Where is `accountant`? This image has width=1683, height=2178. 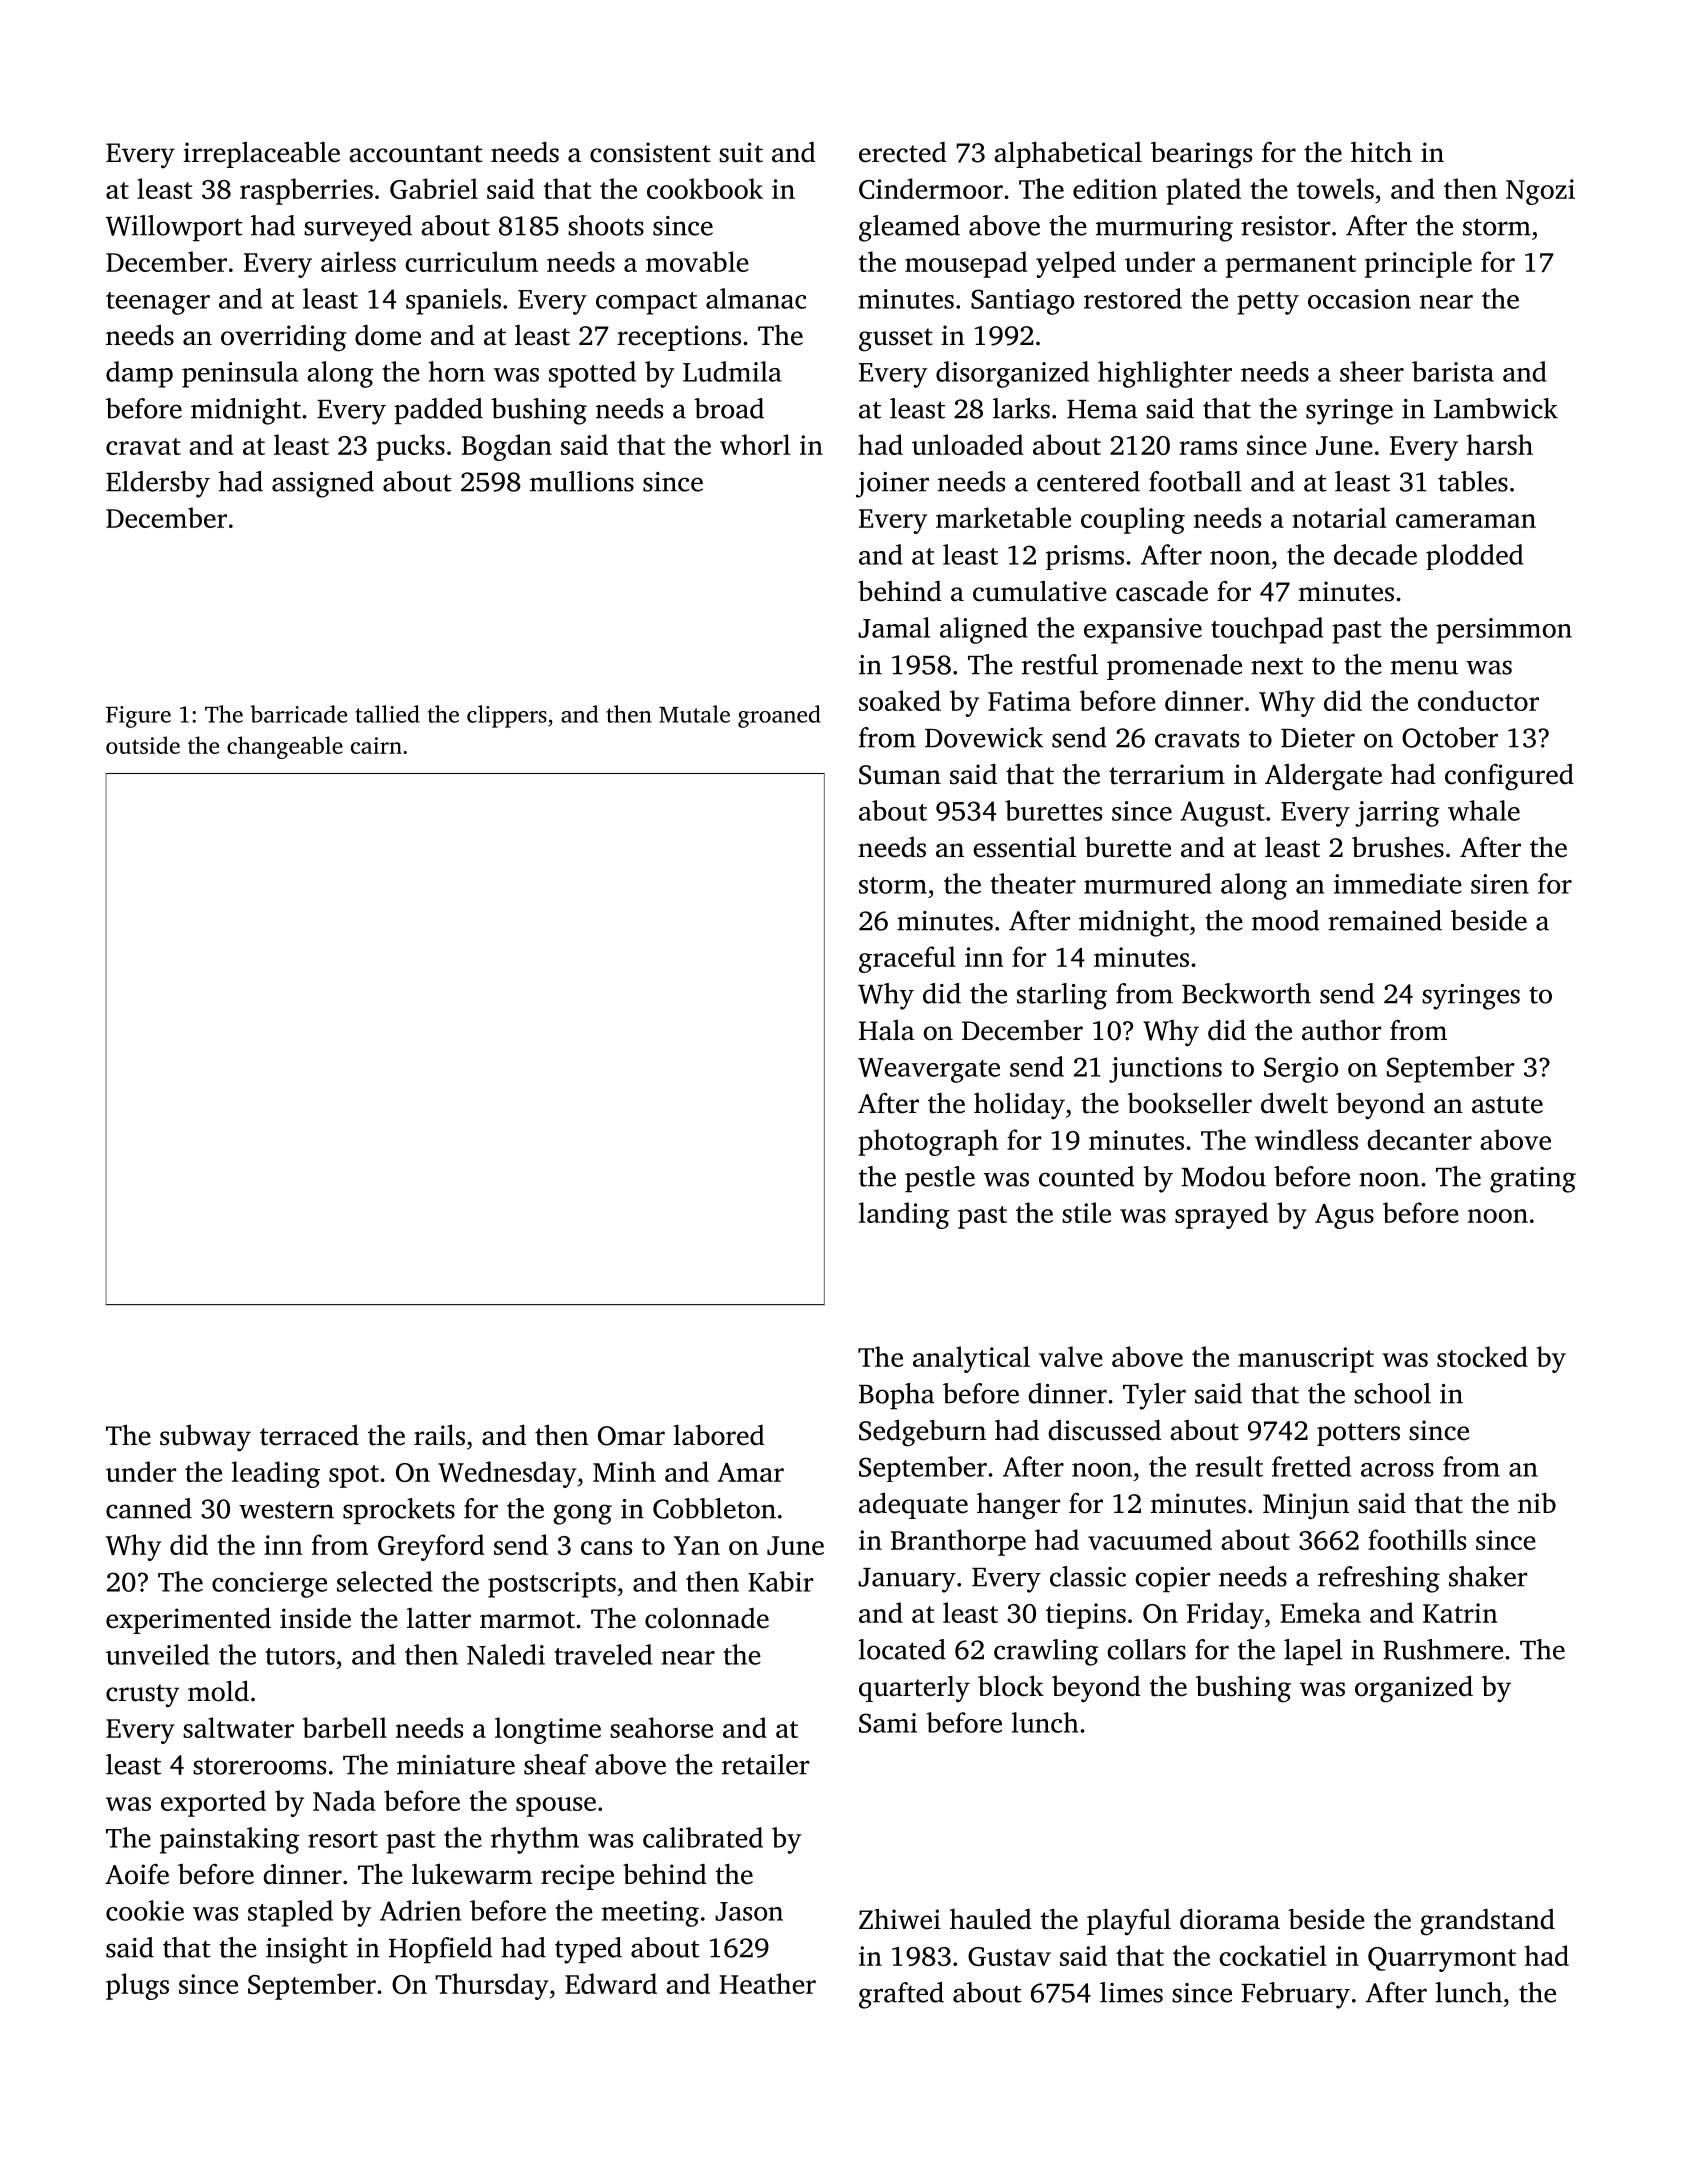
accountant is located at coordinates (415, 154).
